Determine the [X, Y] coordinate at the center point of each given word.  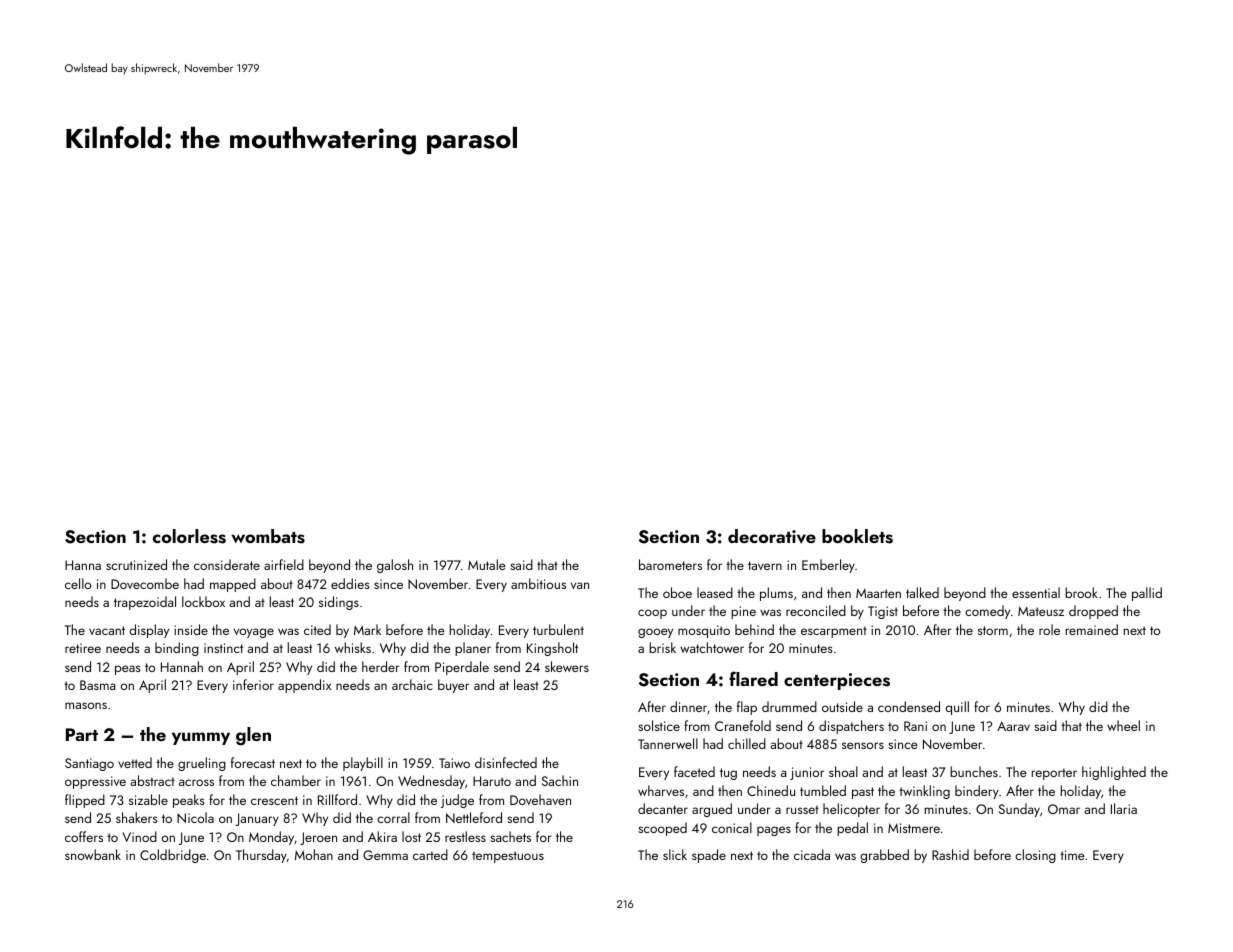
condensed [909, 706]
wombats [268, 536]
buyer [453, 686]
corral [393, 817]
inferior [253, 684]
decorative [772, 536]
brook [1081, 592]
